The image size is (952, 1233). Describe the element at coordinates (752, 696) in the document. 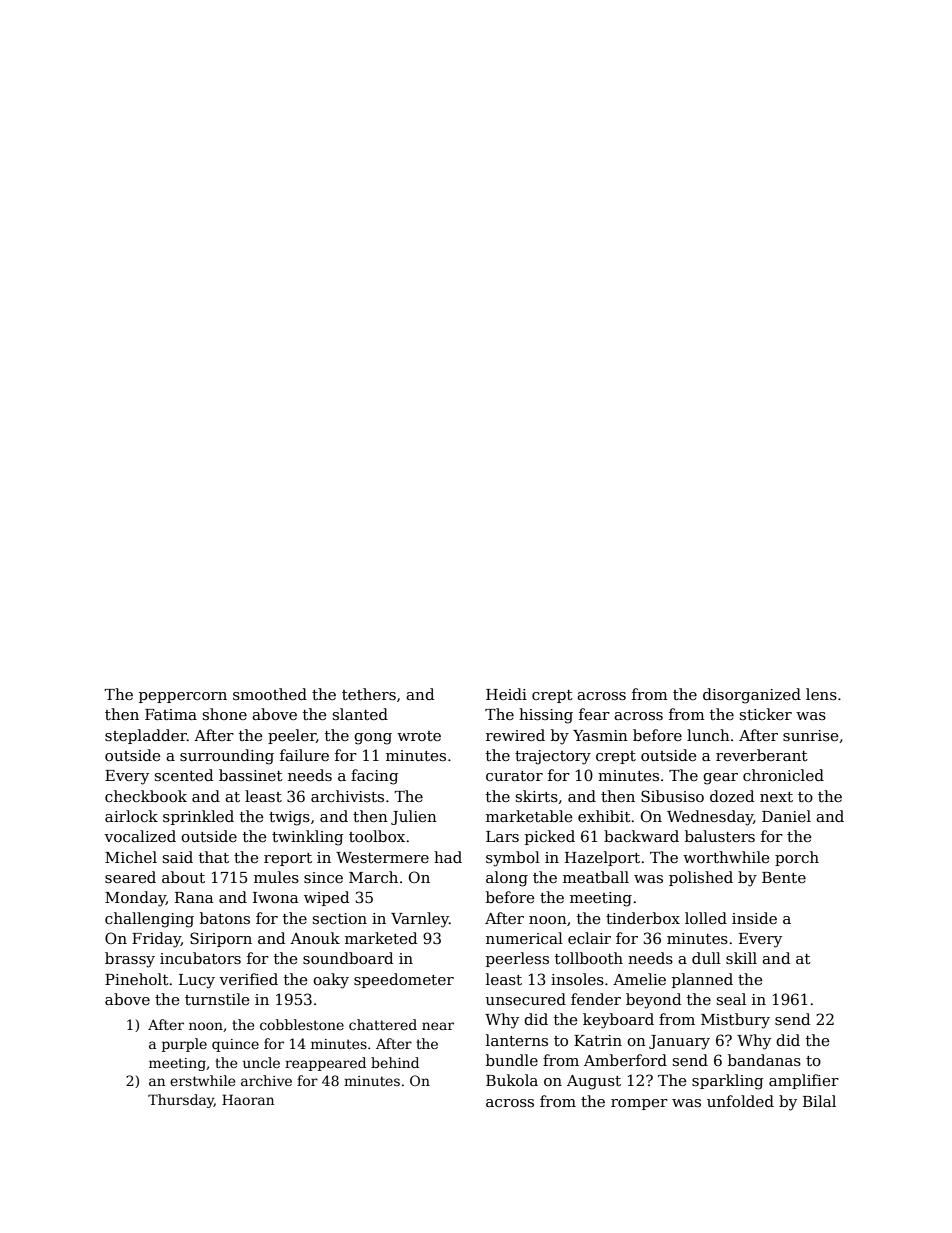

I see `disorganized` at that location.
